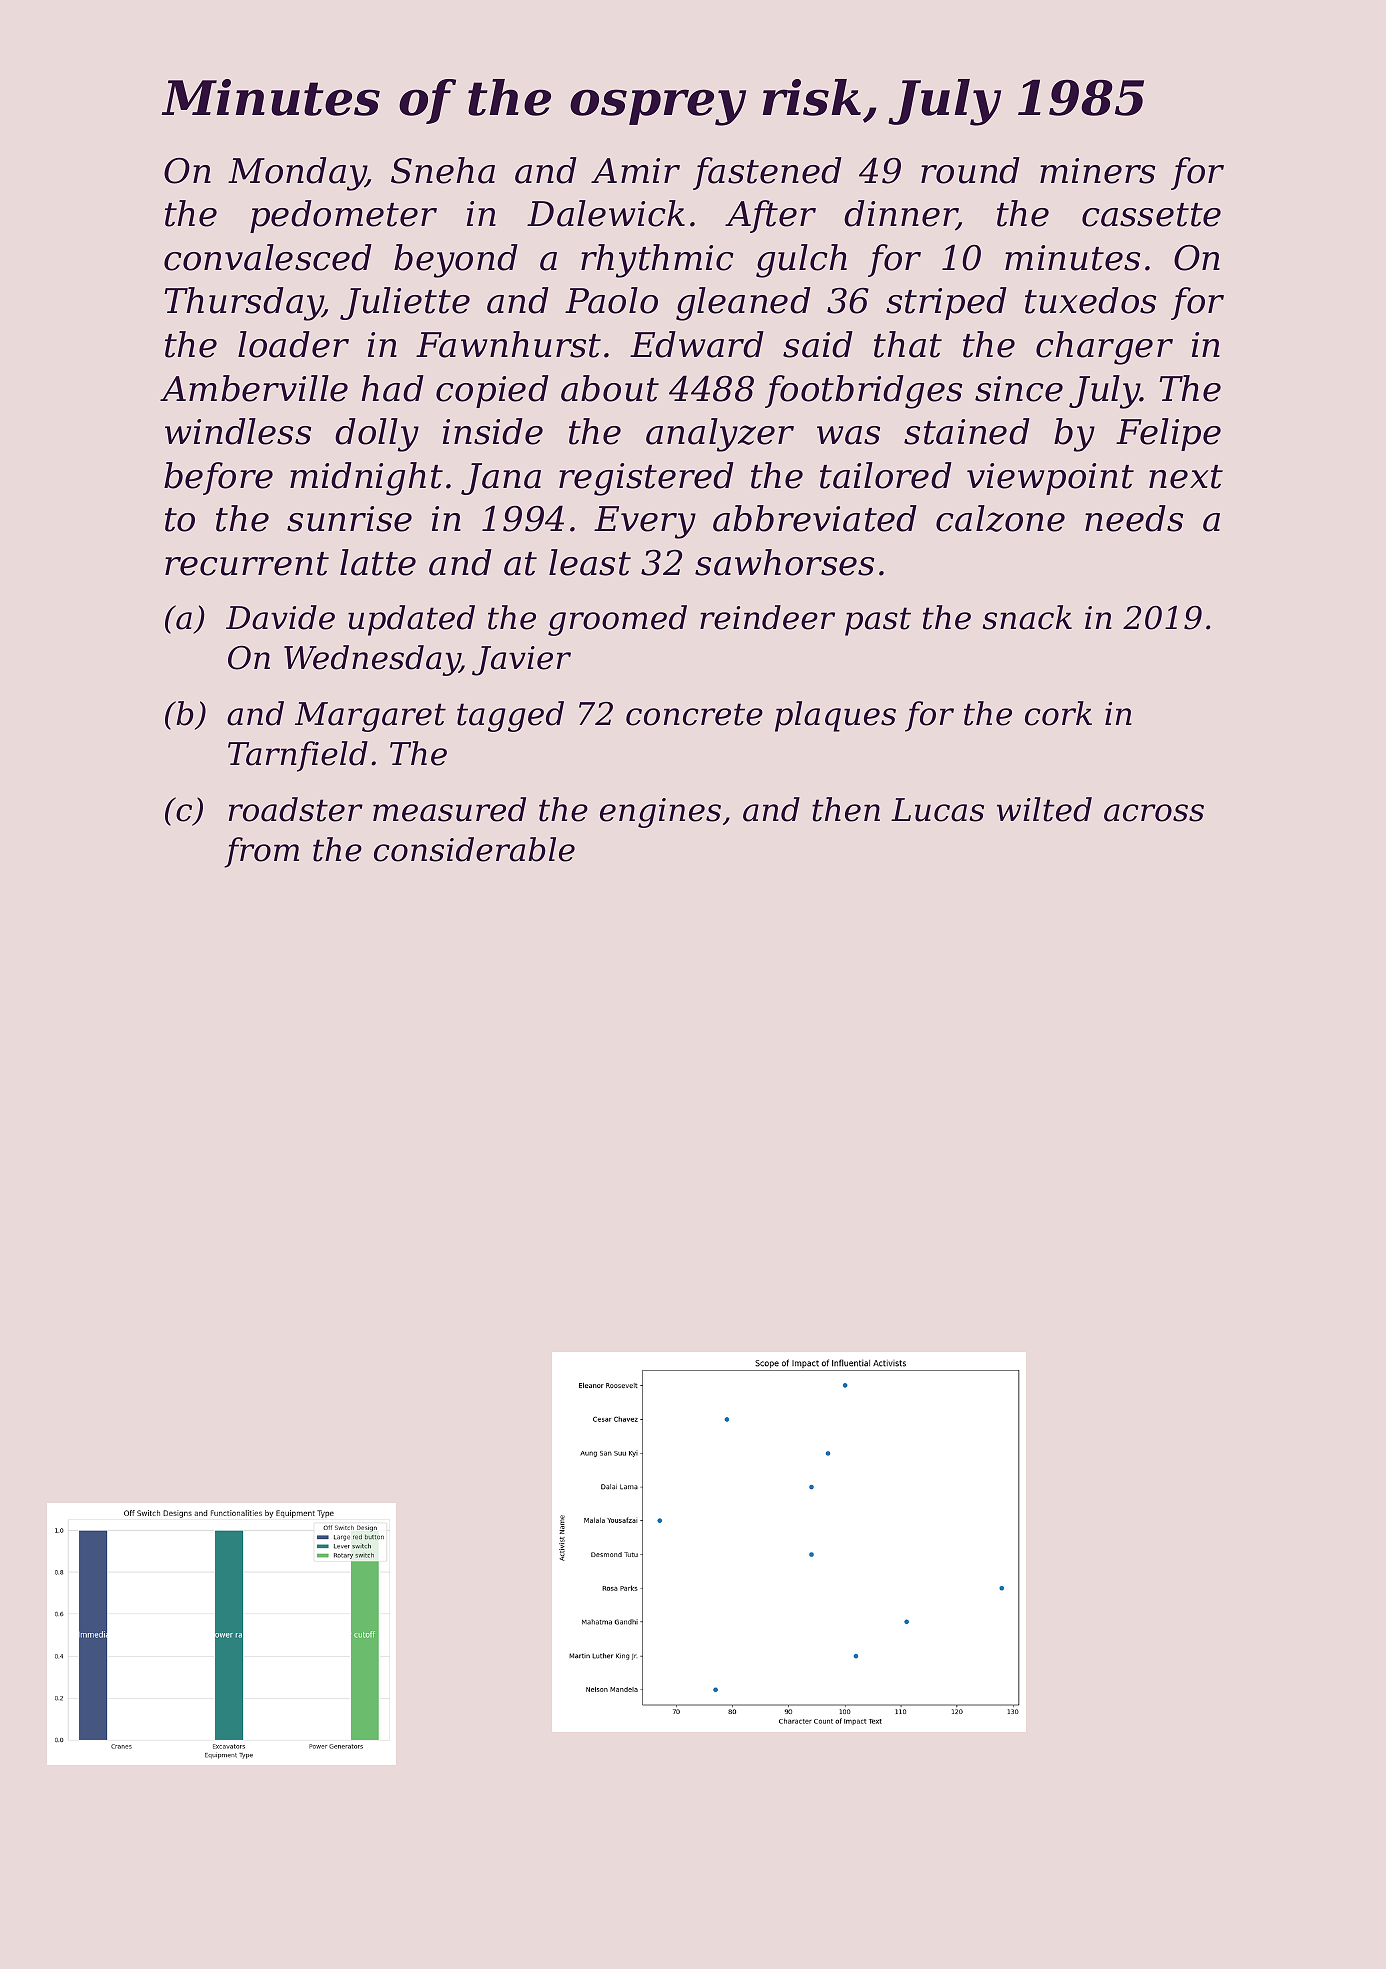 The width and height of the screenshot is (1386, 1969). Describe the element at coordinates (660, 813) in the screenshot. I see `engines` at that location.
